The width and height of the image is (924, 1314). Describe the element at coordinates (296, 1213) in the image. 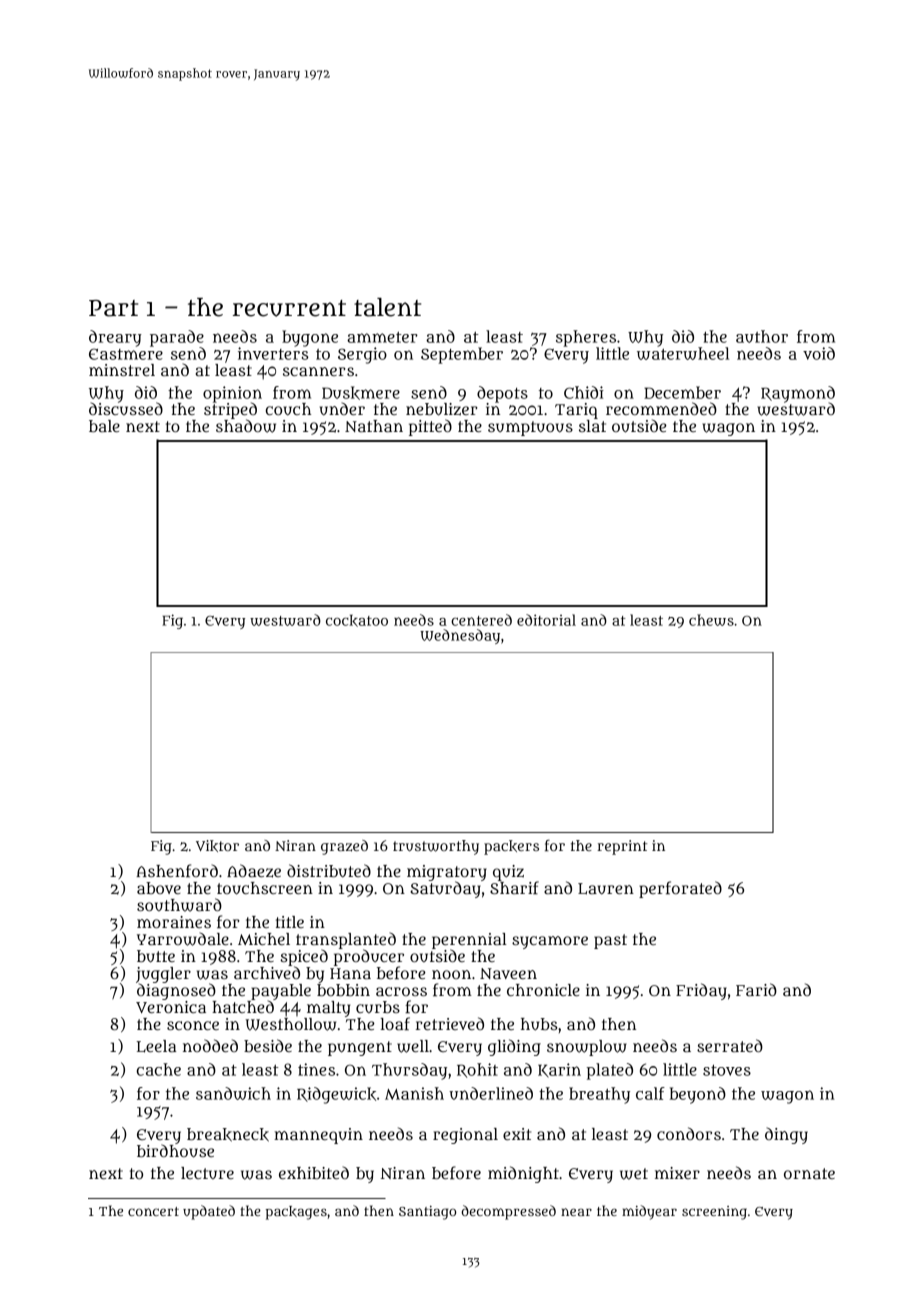

I see `packages` at that location.
